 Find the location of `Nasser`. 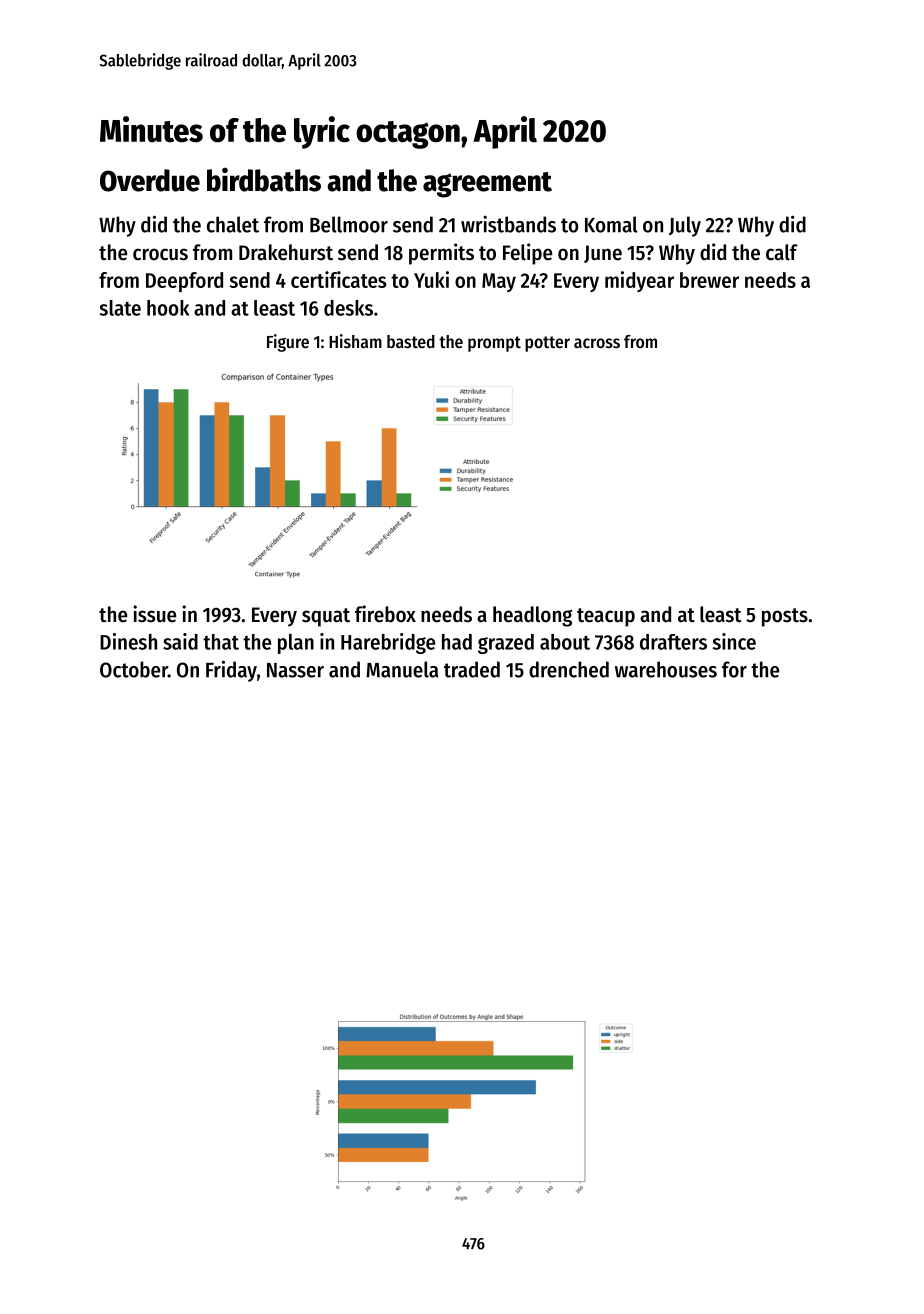

Nasser is located at coordinates (295, 670).
